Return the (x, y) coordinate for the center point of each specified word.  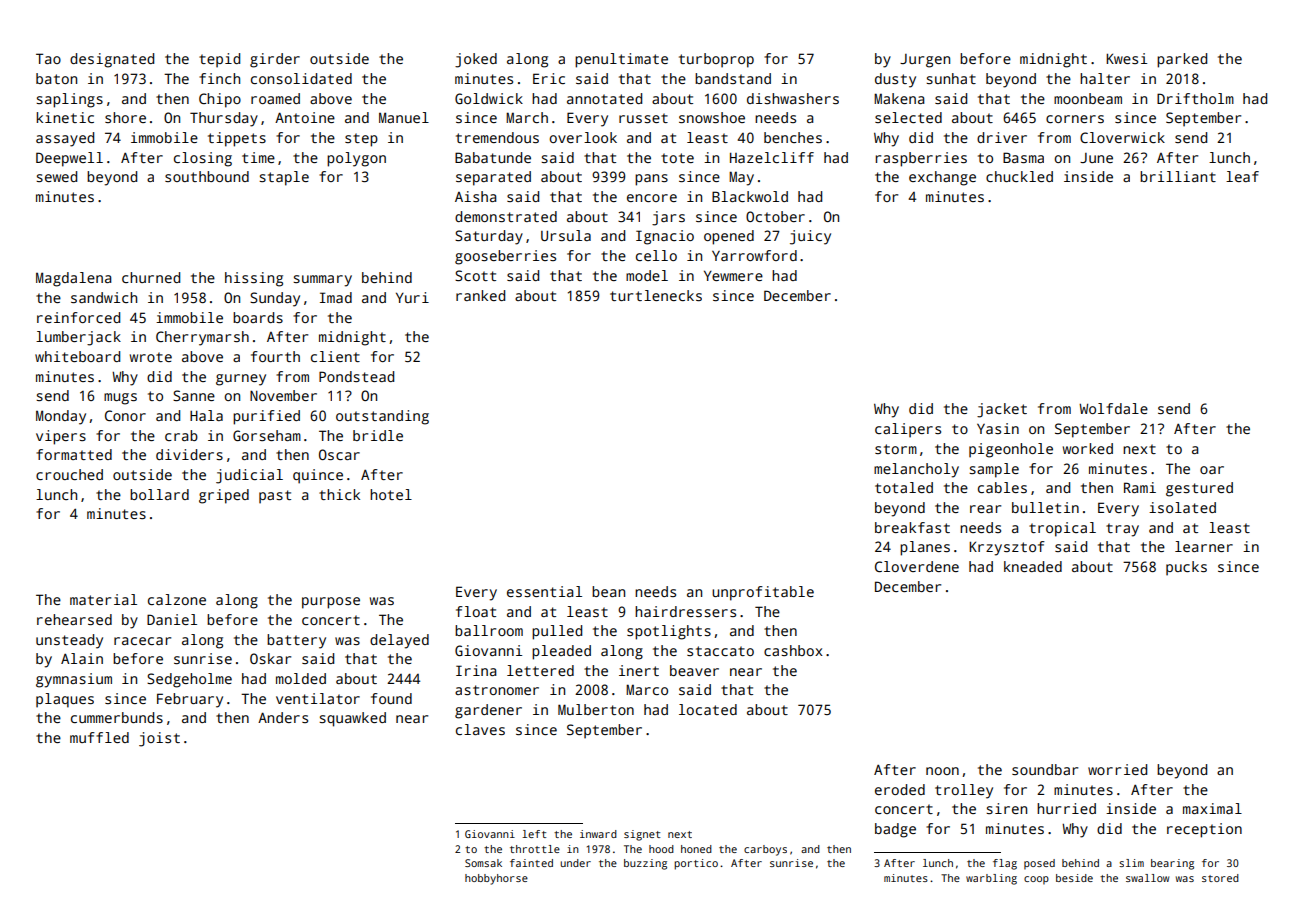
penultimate (621, 60)
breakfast (912, 527)
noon (942, 771)
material (103, 599)
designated (112, 60)
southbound (207, 176)
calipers (908, 430)
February (190, 700)
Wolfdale (1113, 408)
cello (656, 255)
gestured (1199, 489)
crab (181, 435)
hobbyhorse (496, 879)
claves (480, 729)
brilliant (1178, 176)
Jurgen (925, 61)
